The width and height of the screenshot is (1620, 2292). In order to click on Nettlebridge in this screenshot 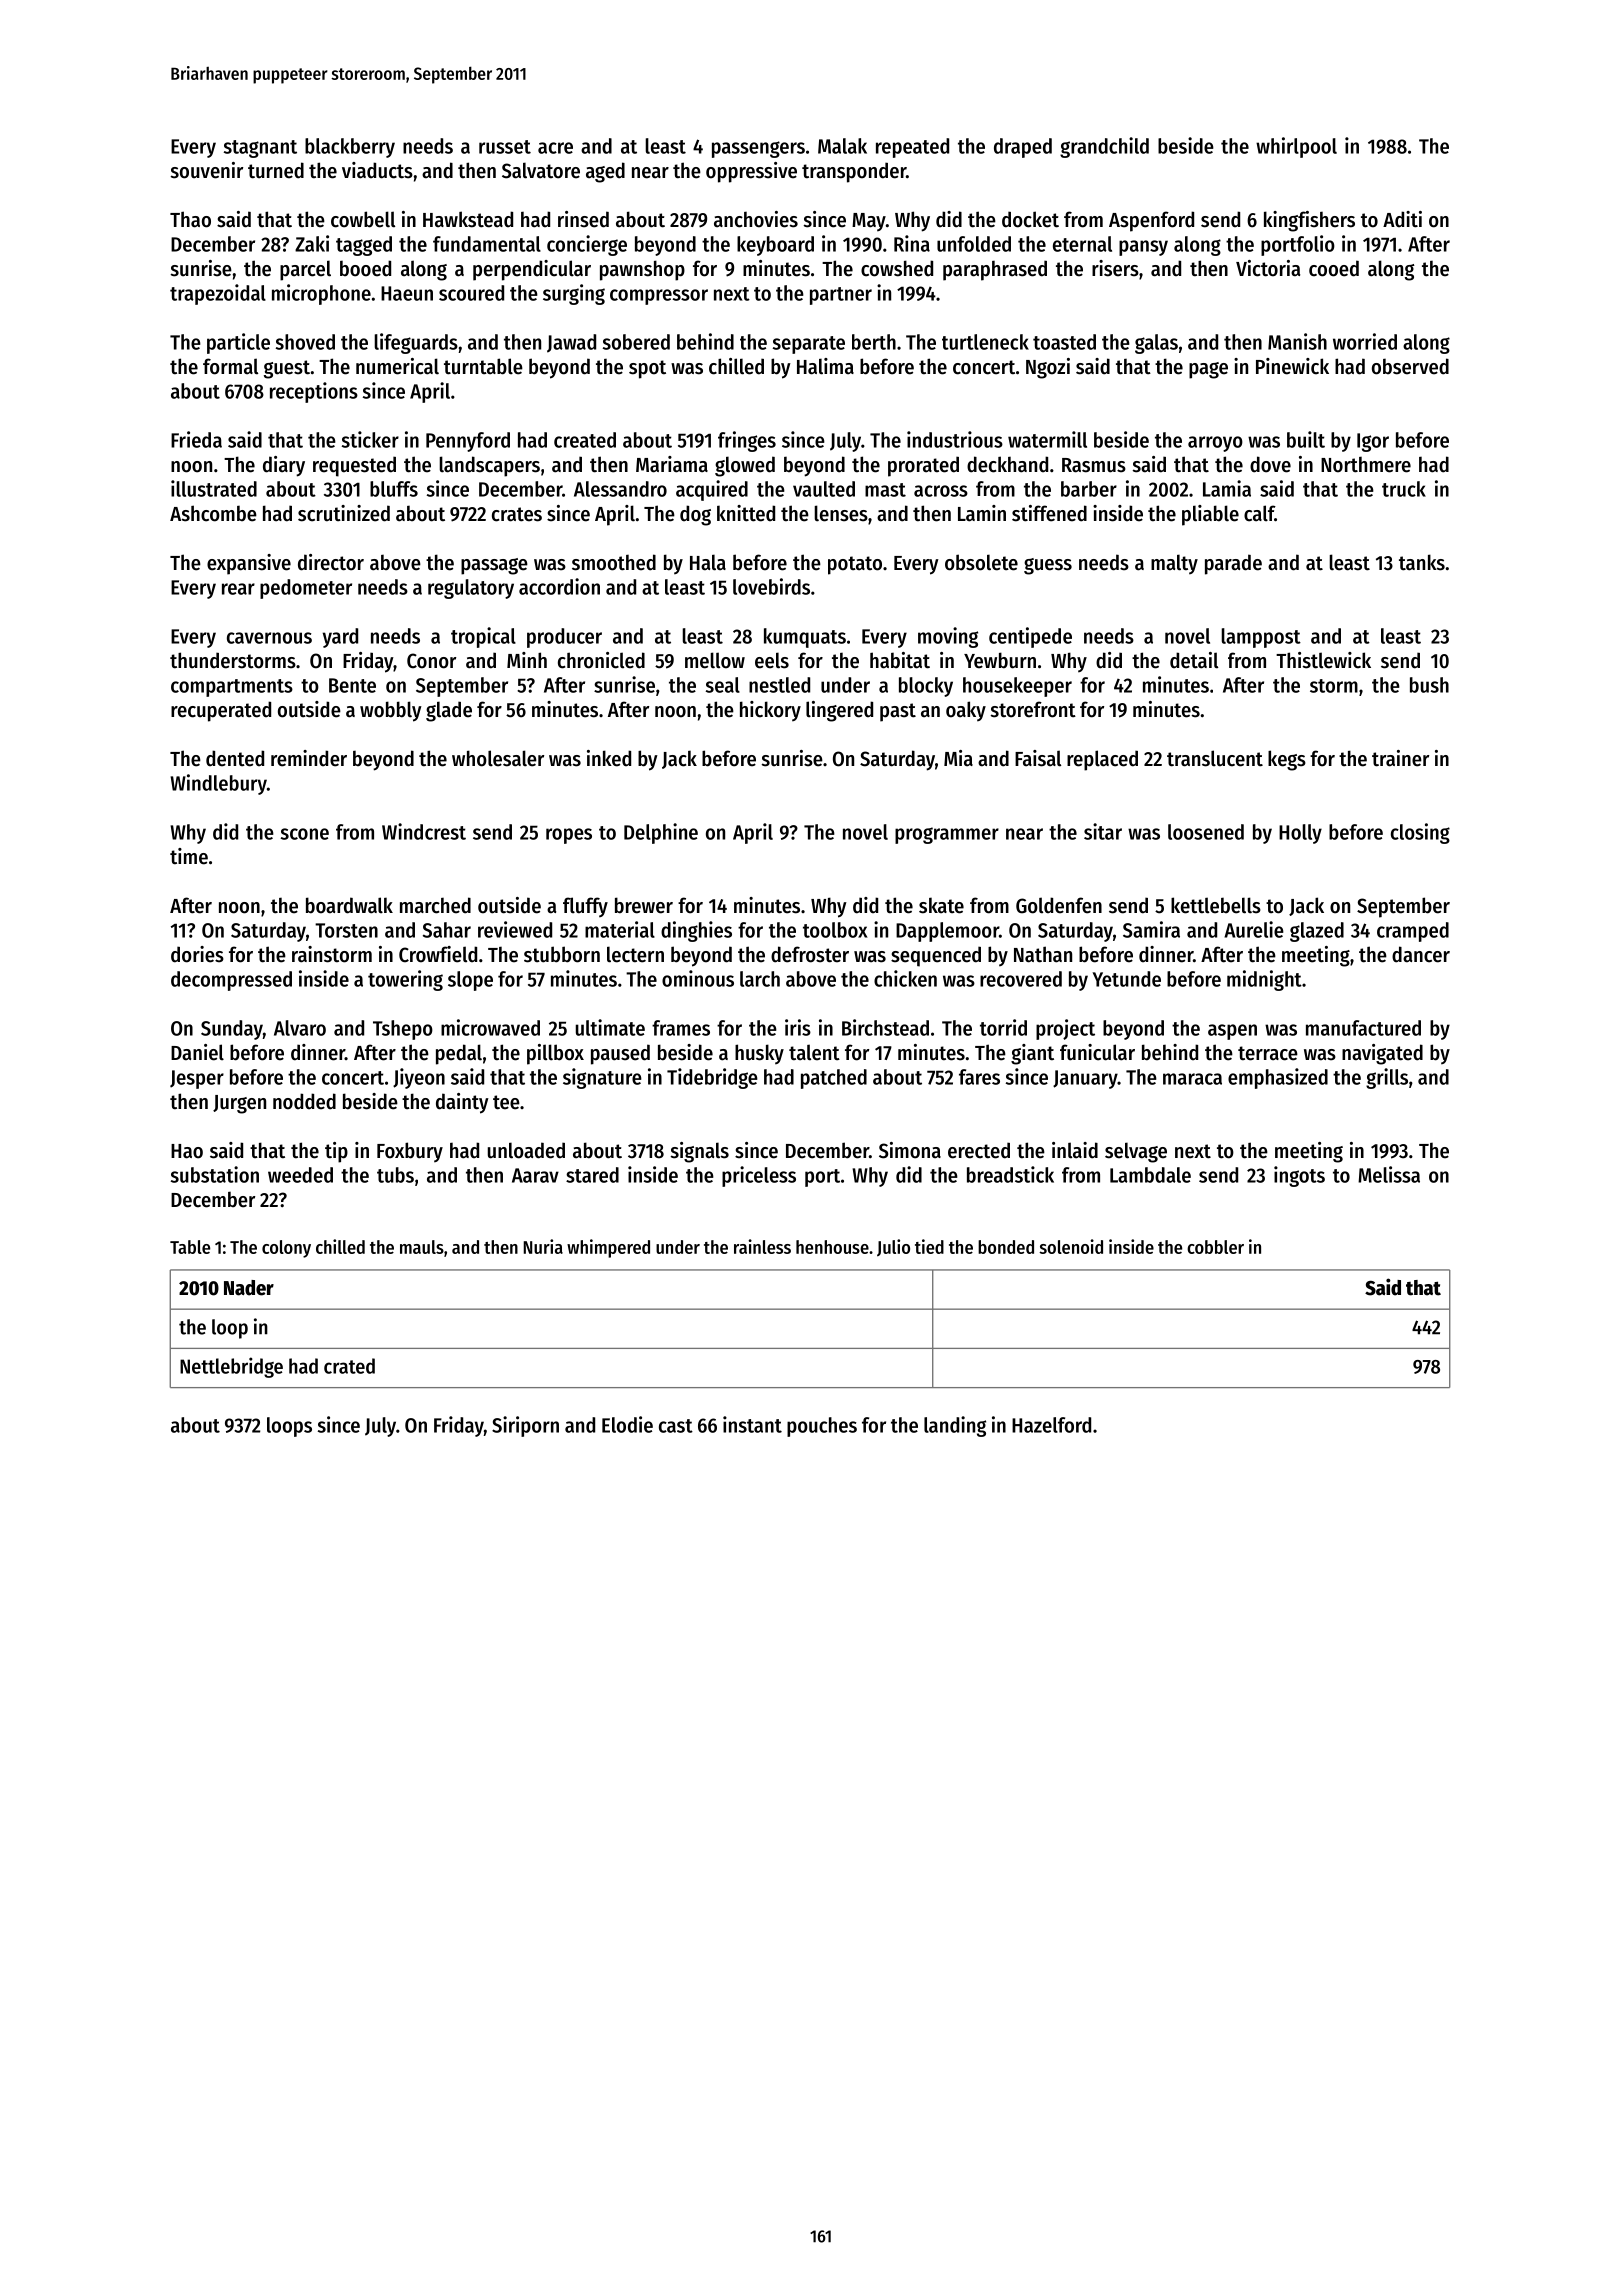, I will do `click(231, 1367)`.
